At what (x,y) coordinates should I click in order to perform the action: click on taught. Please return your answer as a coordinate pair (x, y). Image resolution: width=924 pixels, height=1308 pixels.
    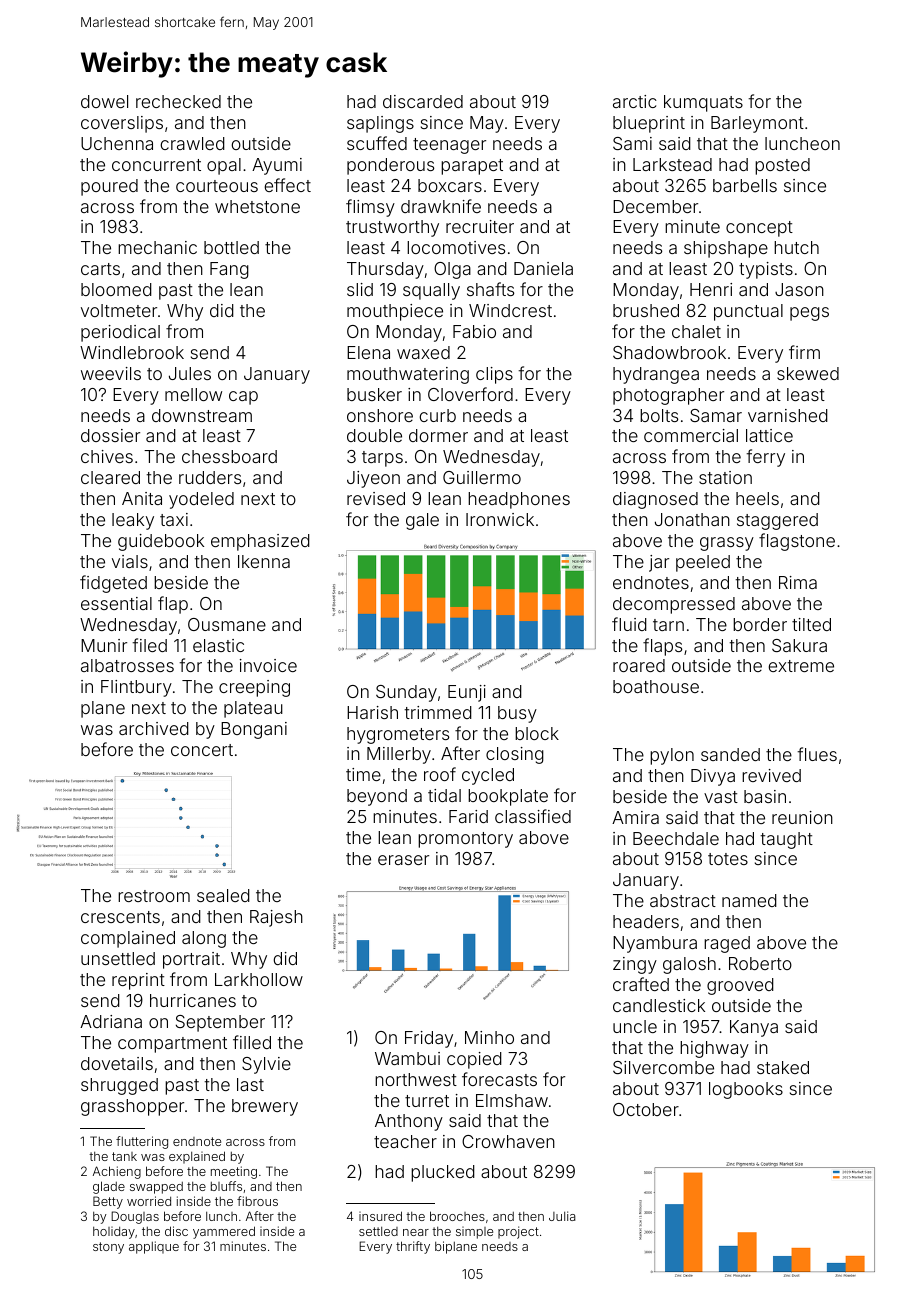
    Looking at the image, I should click on (786, 840).
